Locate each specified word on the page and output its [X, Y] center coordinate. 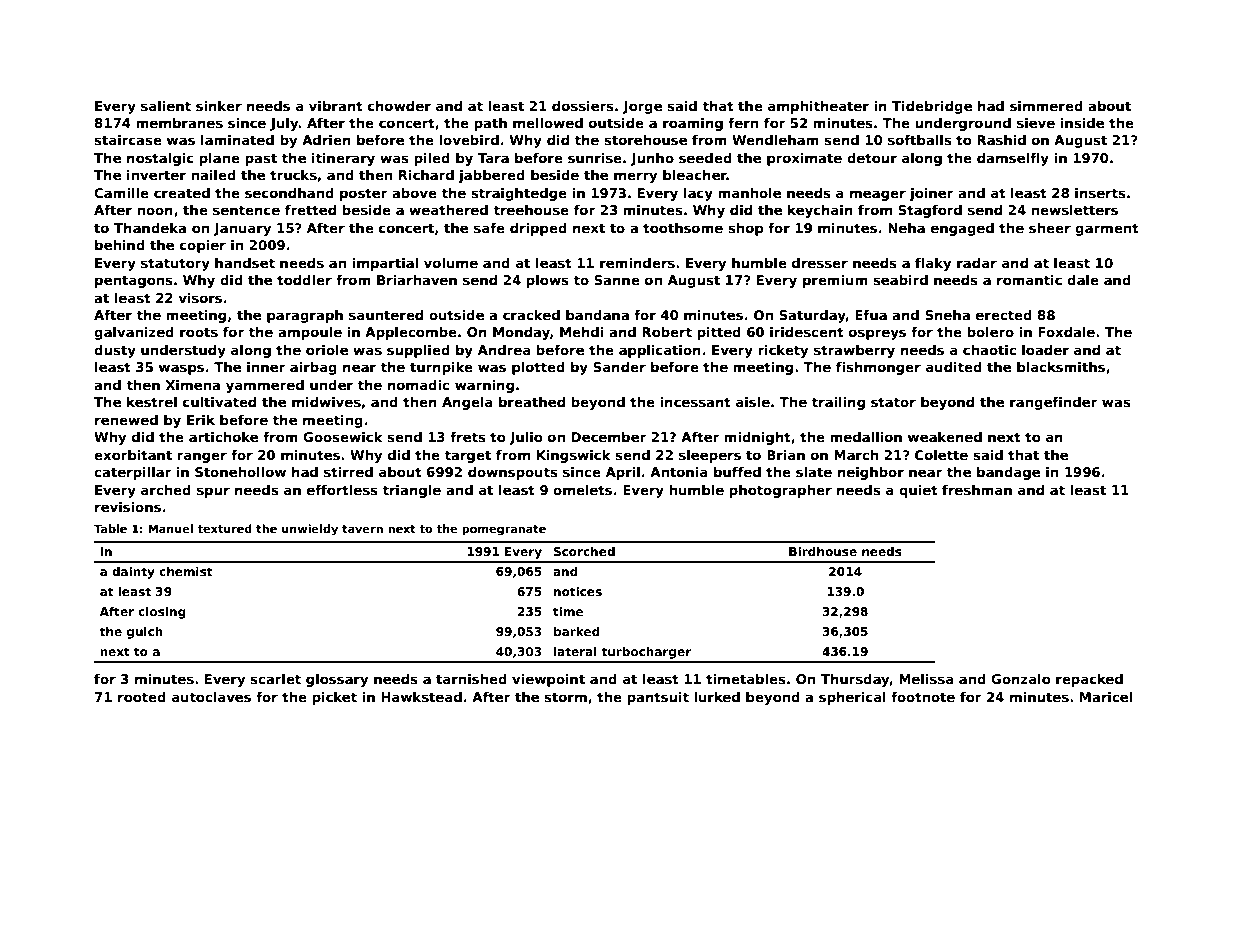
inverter [156, 175]
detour [872, 158]
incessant [695, 402]
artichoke [223, 437]
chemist [185, 571]
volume [451, 263]
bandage [1008, 473]
